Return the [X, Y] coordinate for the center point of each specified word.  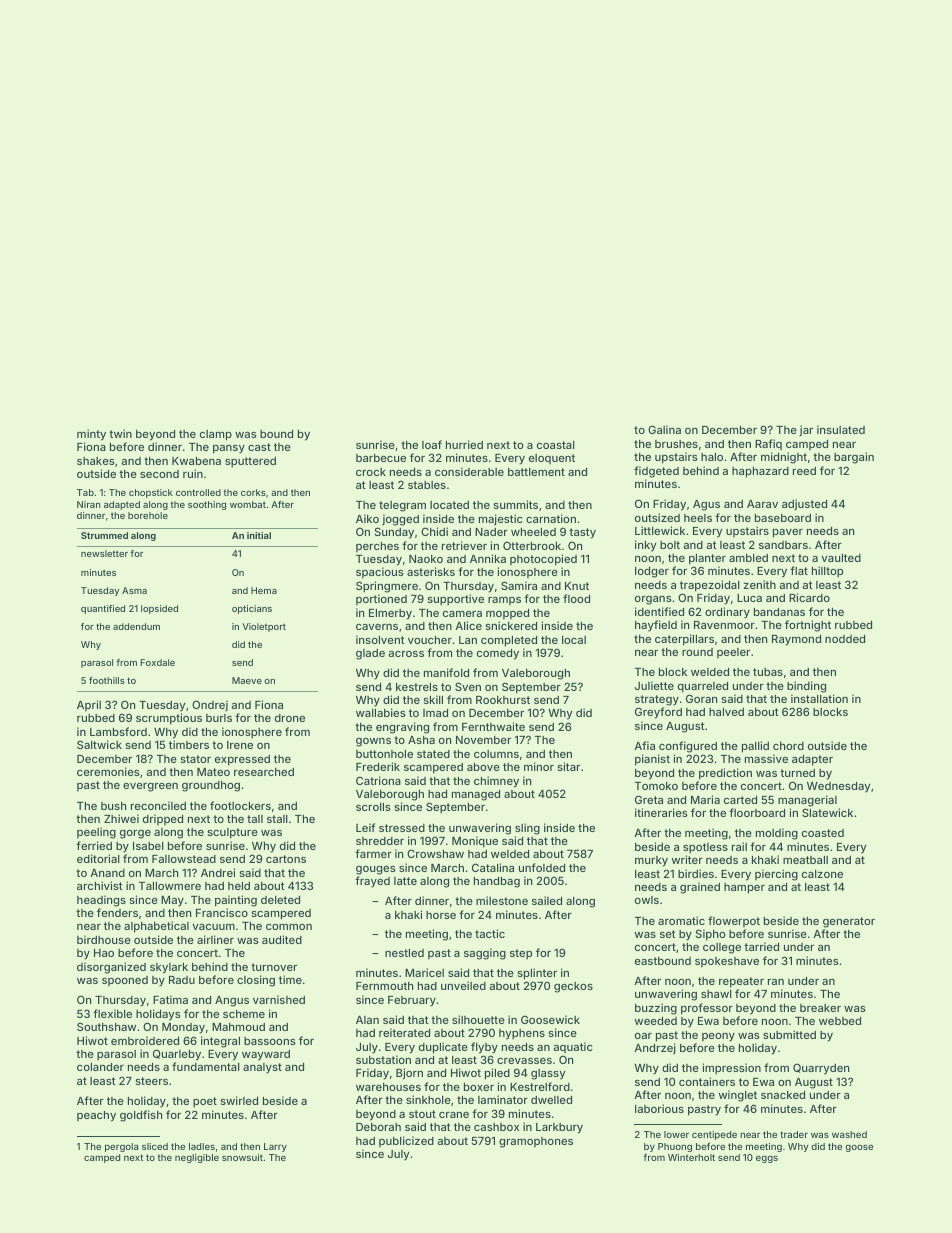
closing [256, 981]
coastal [556, 445]
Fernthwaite [493, 726]
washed [849, 1134]
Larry [275, 1147]
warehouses [388, 1087]
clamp [216, 435]
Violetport [264, 627]
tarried [761, 946]
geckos [573, 987]
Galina [664, 429]
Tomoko [656, 786]
